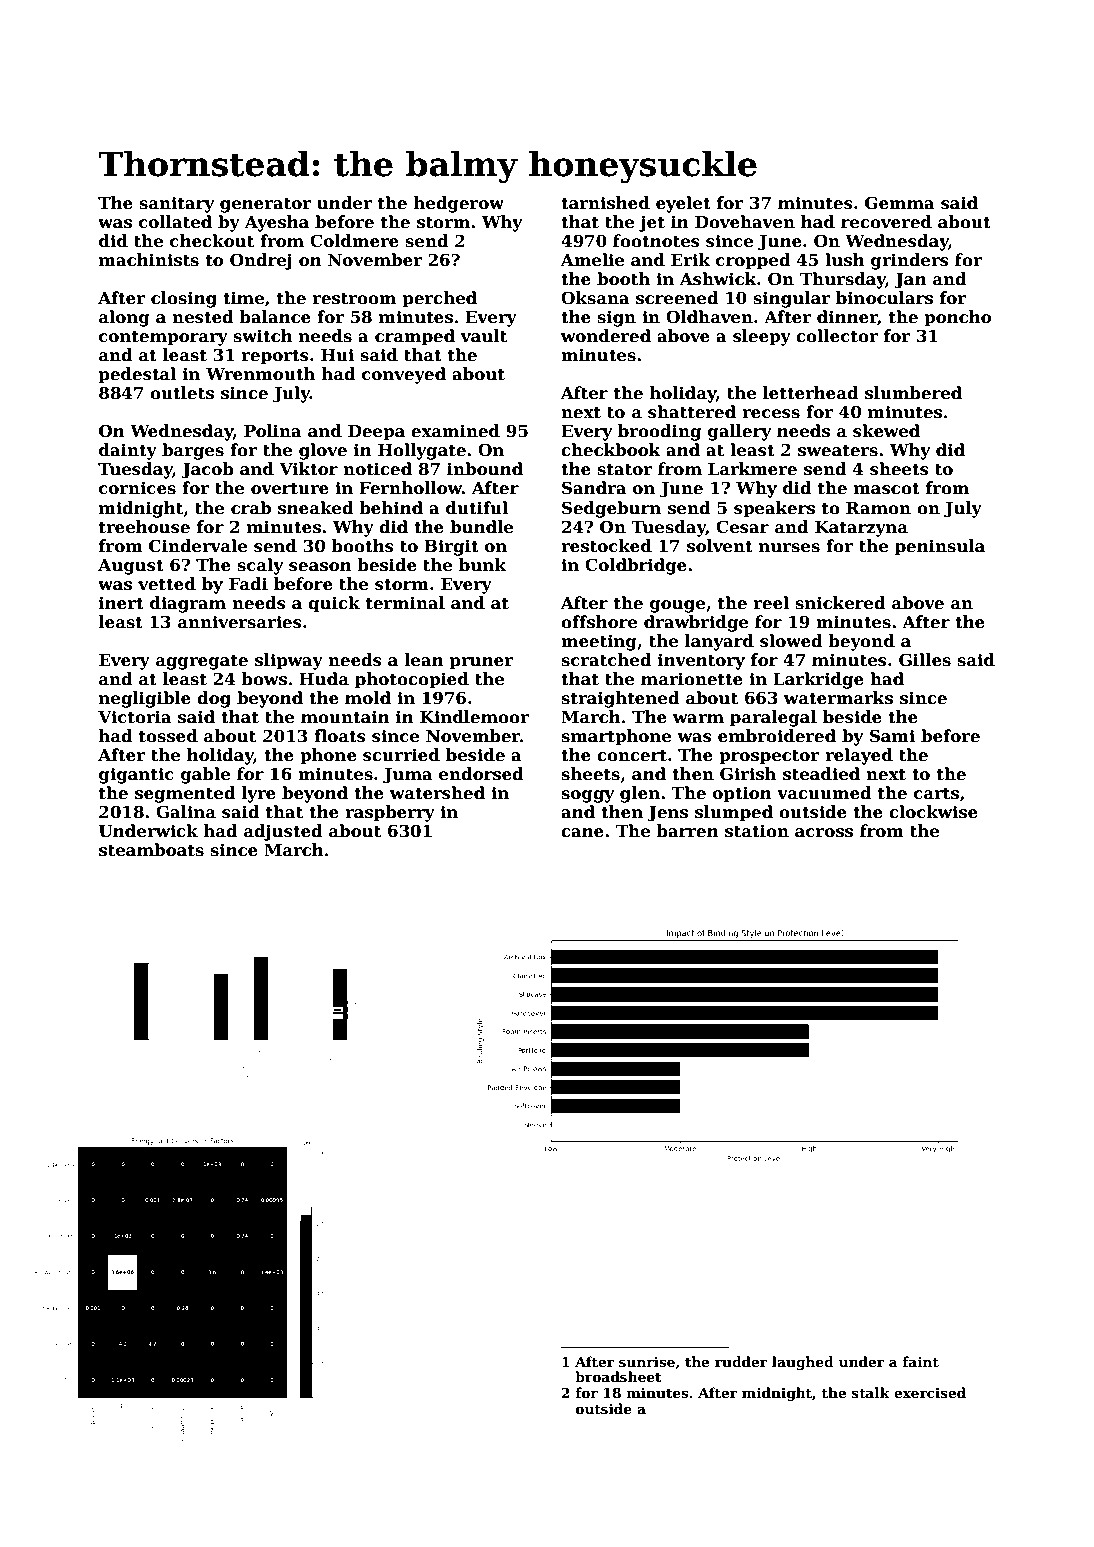 Image resolution: width=1094 pixels, height=1547 pixels. Describe the element at coordinates (618, 1376) in the screenshot. I see `broadsheet` at that location.
